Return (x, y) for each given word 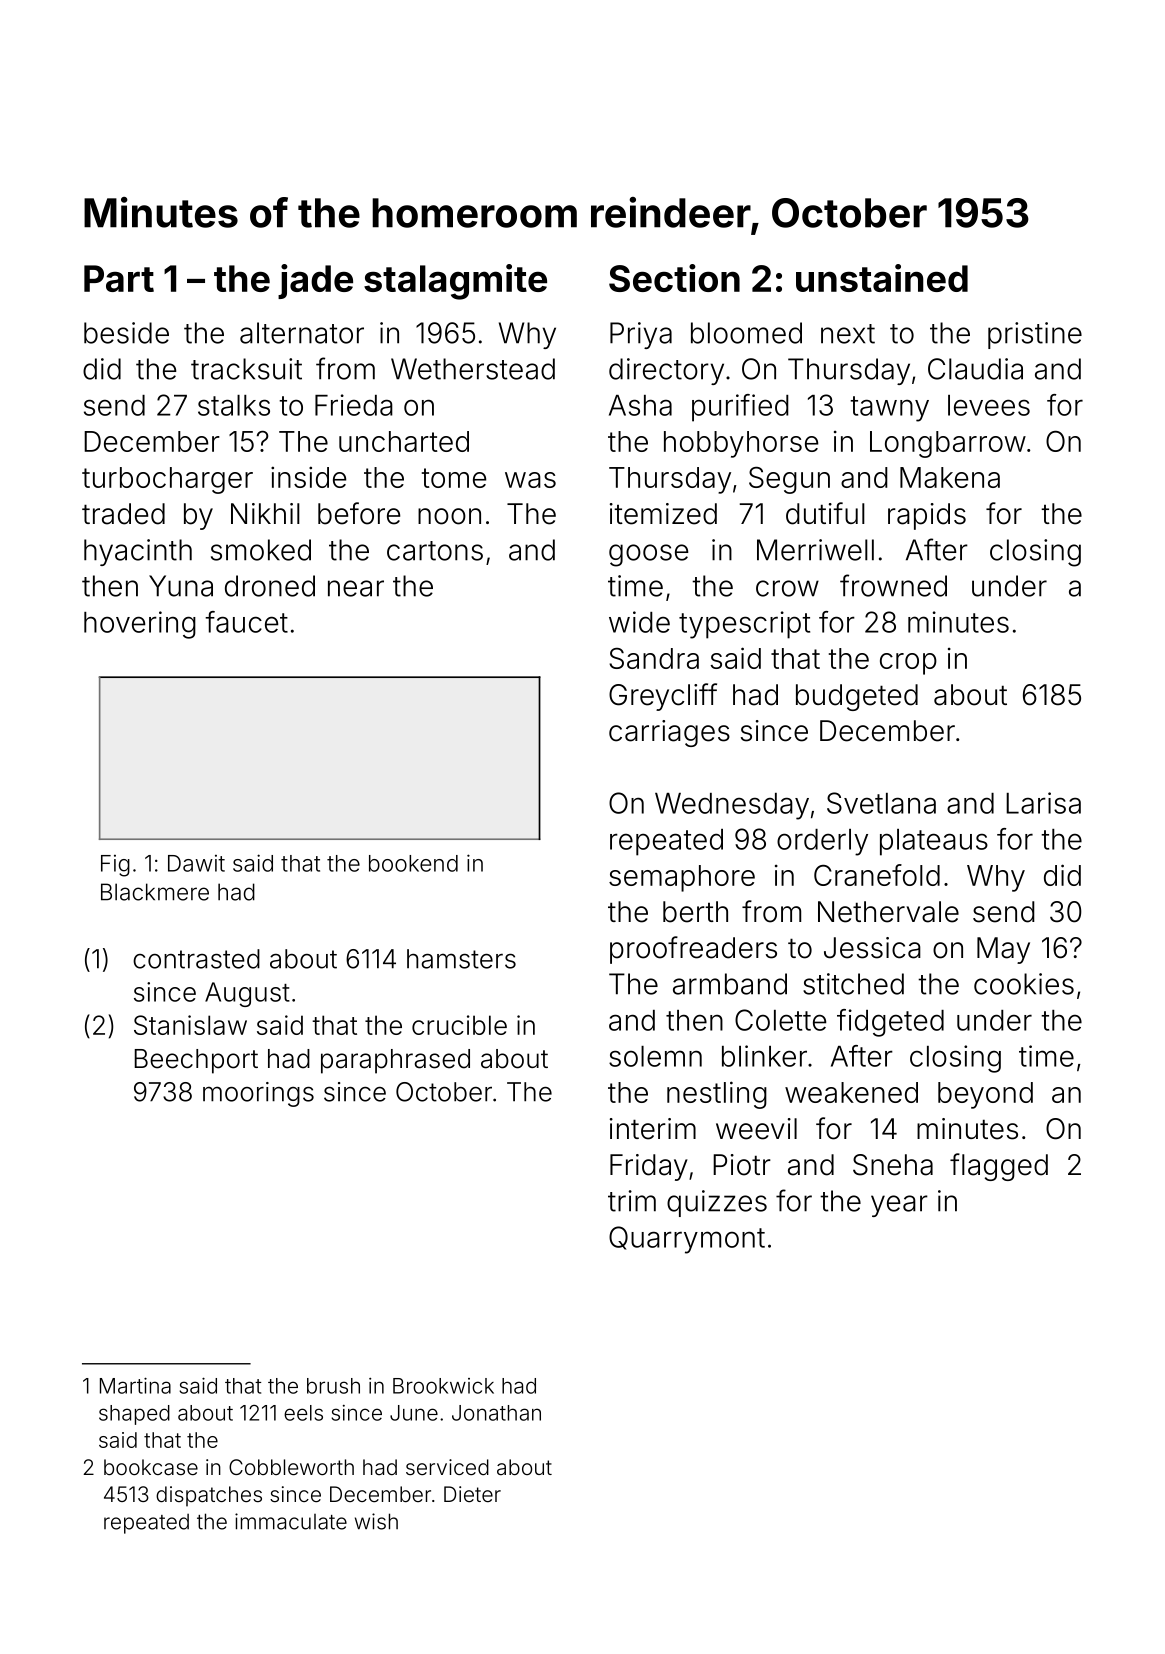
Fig (115, 866)
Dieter (472, 1494)
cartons (435, 551)
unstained (882, 278)
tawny (889, 409)
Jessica (872, 948)
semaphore (682, 878)
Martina (135, 1385)
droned (270, 586)
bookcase (151, 1467)
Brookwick (443, 1386)
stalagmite (455, 282)
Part (119, 278)
